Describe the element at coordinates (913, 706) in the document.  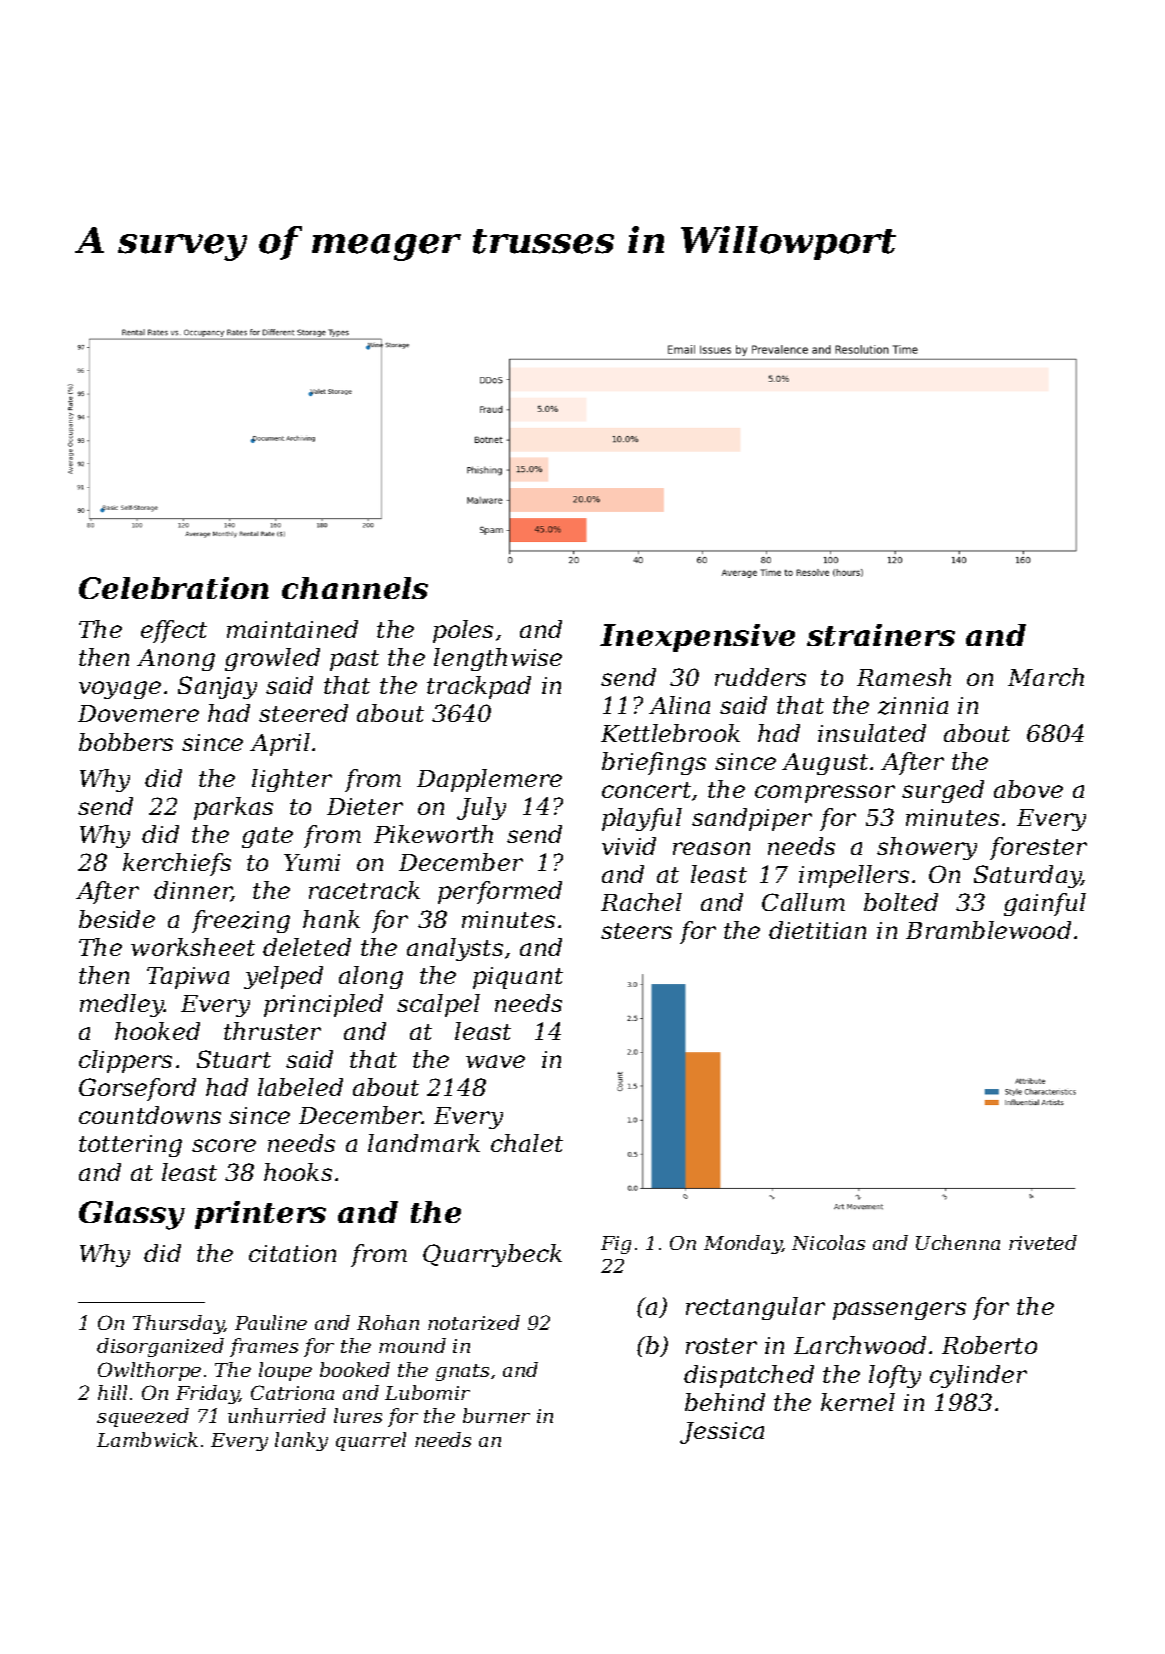
I see `zinnia` at that location.
